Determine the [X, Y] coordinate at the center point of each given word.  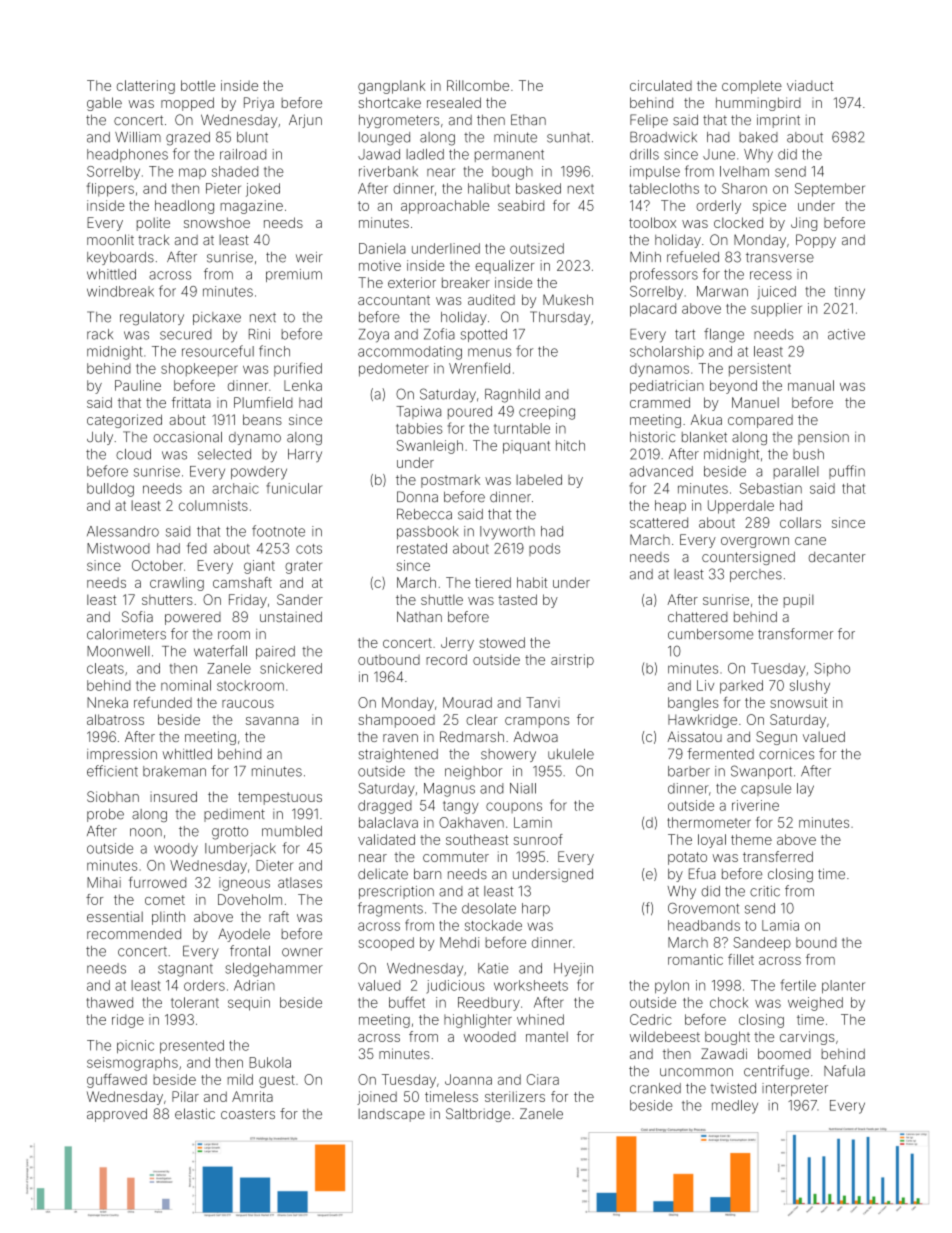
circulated [661, 85]
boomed [784, 1053]
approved [117, 1115]
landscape [391, 1115]
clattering [146, 87]
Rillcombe [478, 85]
